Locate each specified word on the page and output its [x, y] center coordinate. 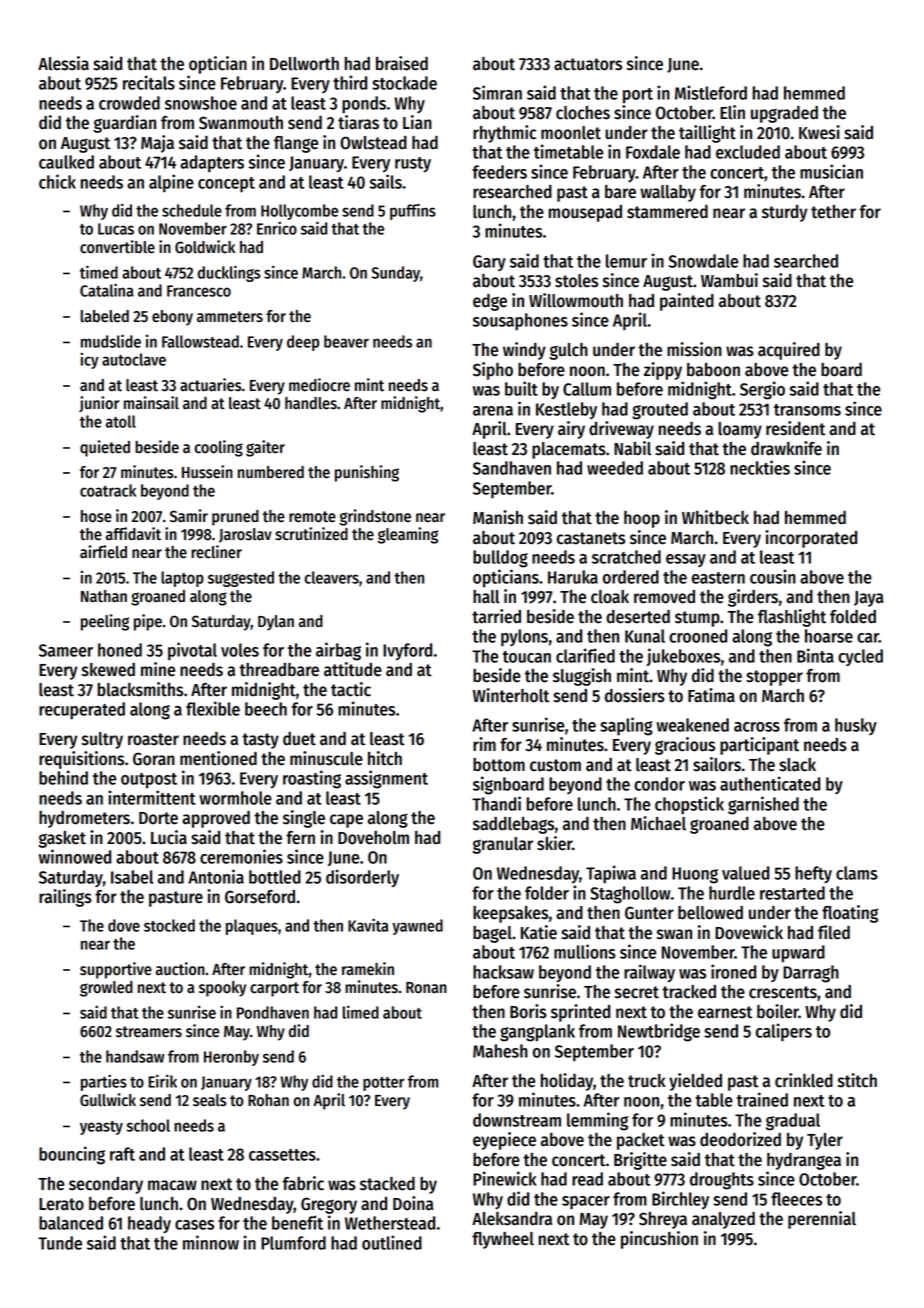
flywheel [503, 1240]
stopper [774, 678]
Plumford [293, 1243]
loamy [740, 430]
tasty [260, 741]
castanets [591, 538]
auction [180, 969]
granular [502, 845]
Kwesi [819, 132]
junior [99, 404]
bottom [499, 765]
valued [745, 873]
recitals [149, 82]
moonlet [571, 133]
